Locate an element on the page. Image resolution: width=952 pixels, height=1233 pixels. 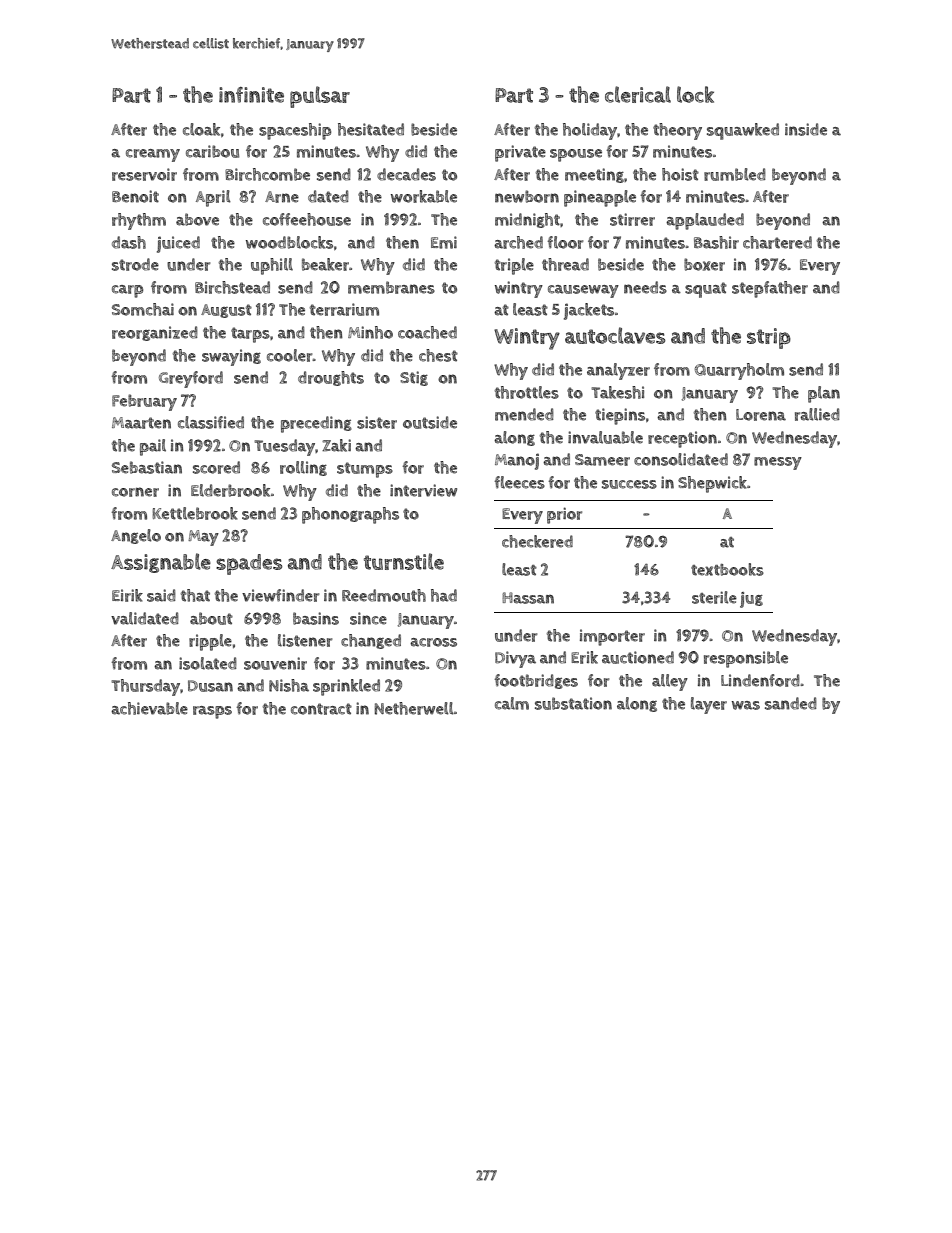
invaluable is located at coordinates (605, 437).
